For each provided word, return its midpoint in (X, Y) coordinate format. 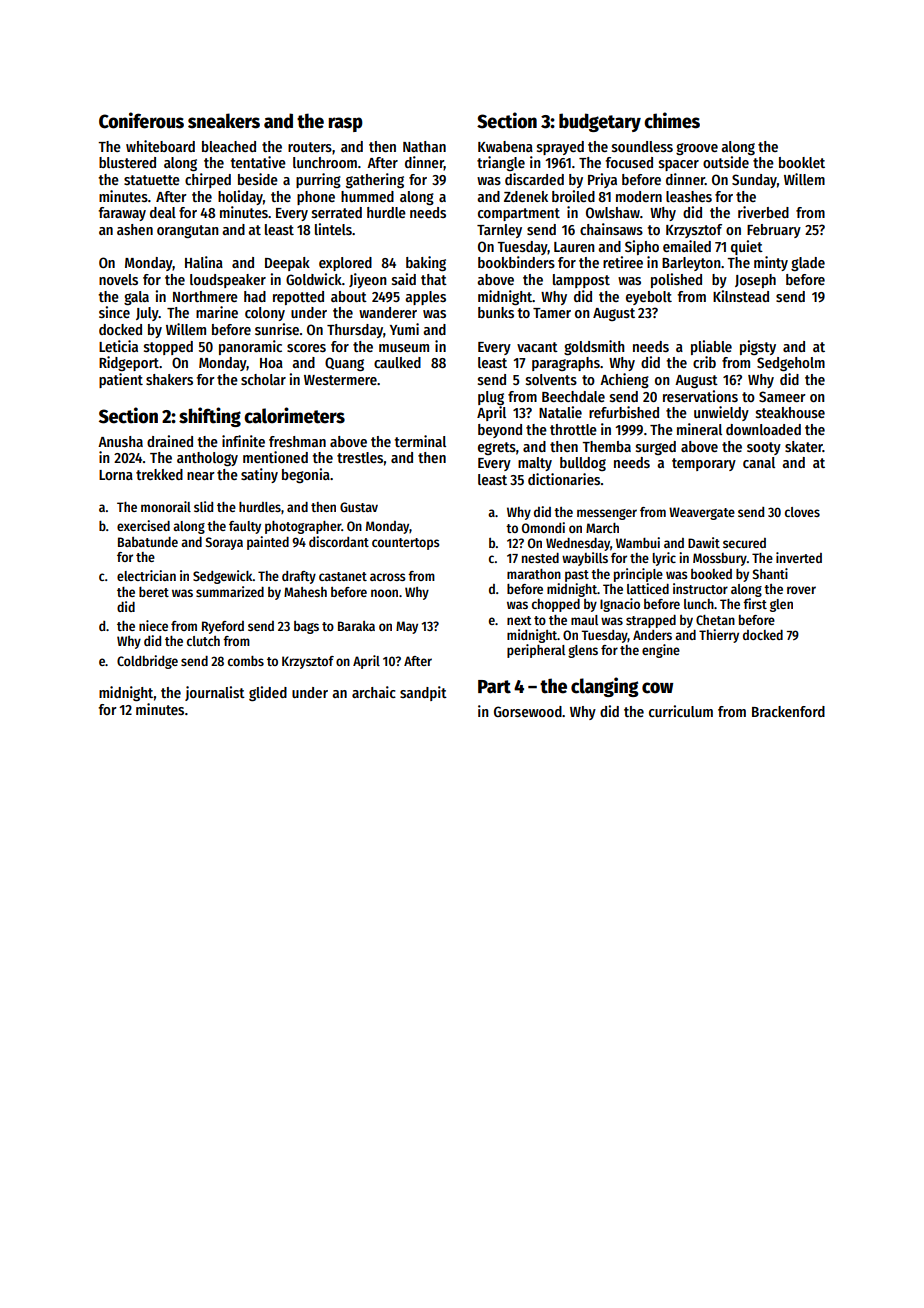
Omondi (543, 527)
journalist (215, 693)
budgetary (600, 122)
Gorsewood (528, 711)
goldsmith (594, 347)
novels (118, 279)
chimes (672, 120)
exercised (143, 525)
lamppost (581, 281)
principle (638, 575)
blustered (127, 162)
